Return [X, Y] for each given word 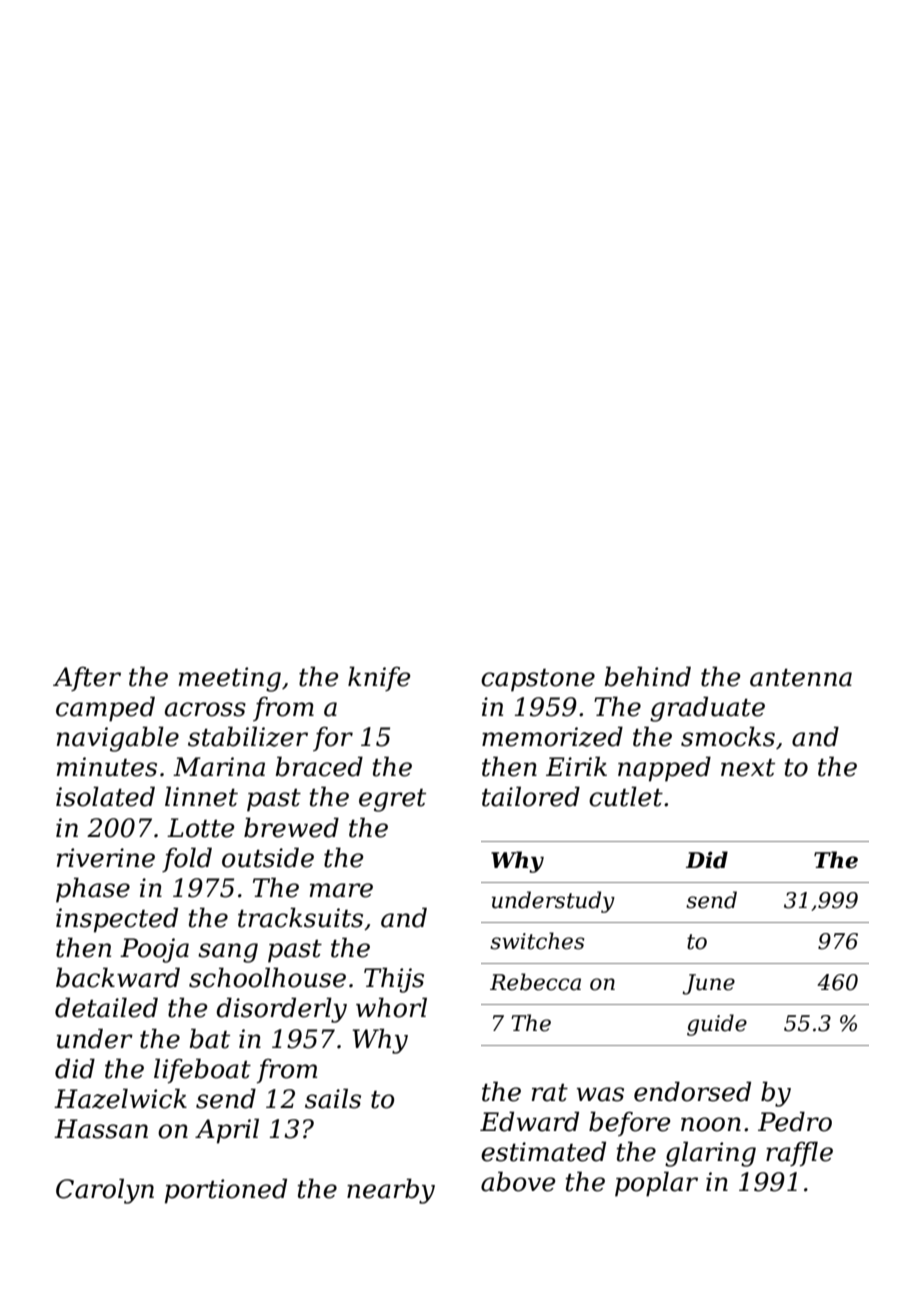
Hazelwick [120, 1098]
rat [550, 1093]
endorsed [692, 1091]
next [748, 768]
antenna [801, 678]
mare [341, 890]
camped [105, 709]
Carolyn [105, 1191]
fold [187, 859]
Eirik [576, 766]
